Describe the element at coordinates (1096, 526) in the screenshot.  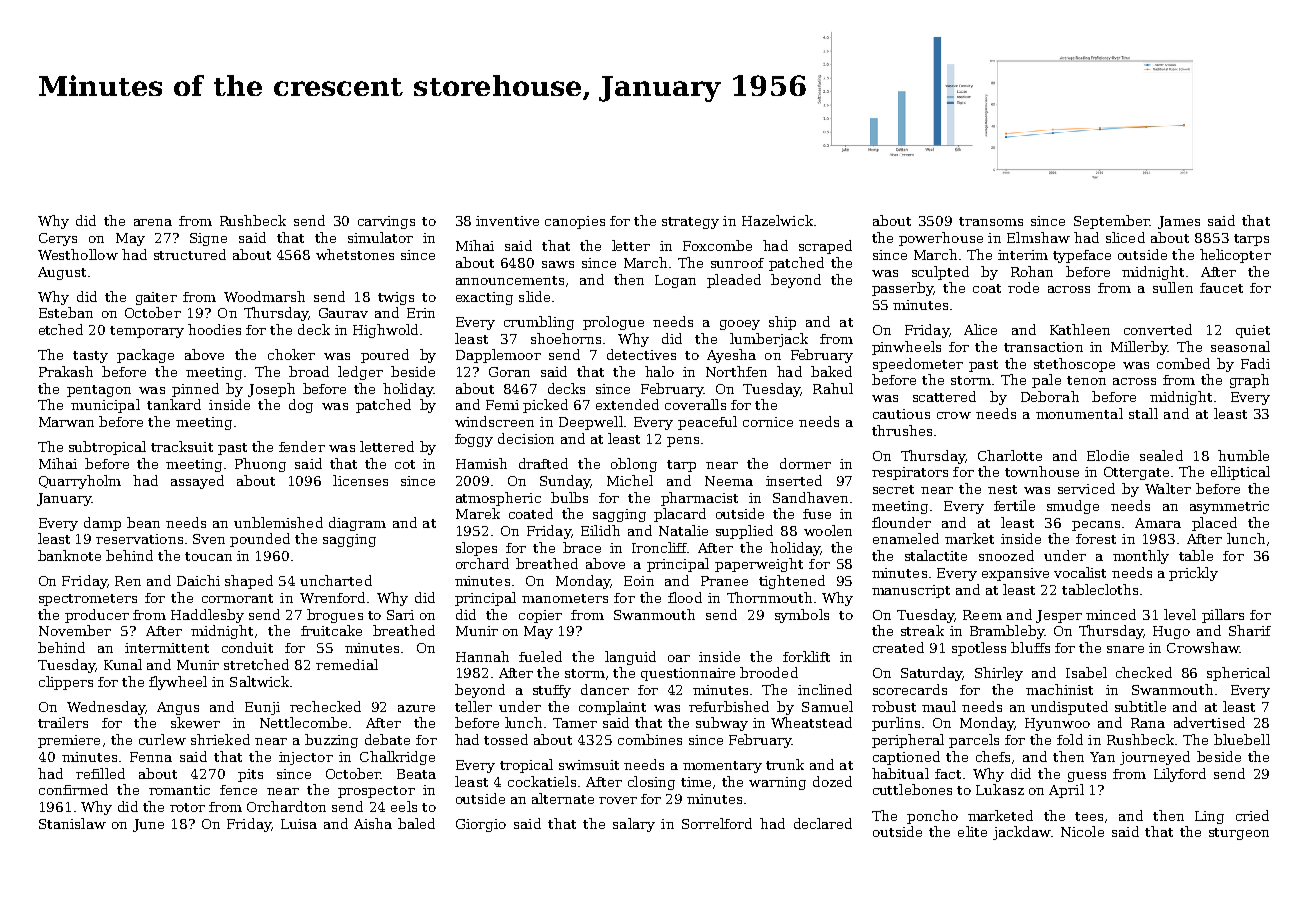
I see `pecans` at that location.
